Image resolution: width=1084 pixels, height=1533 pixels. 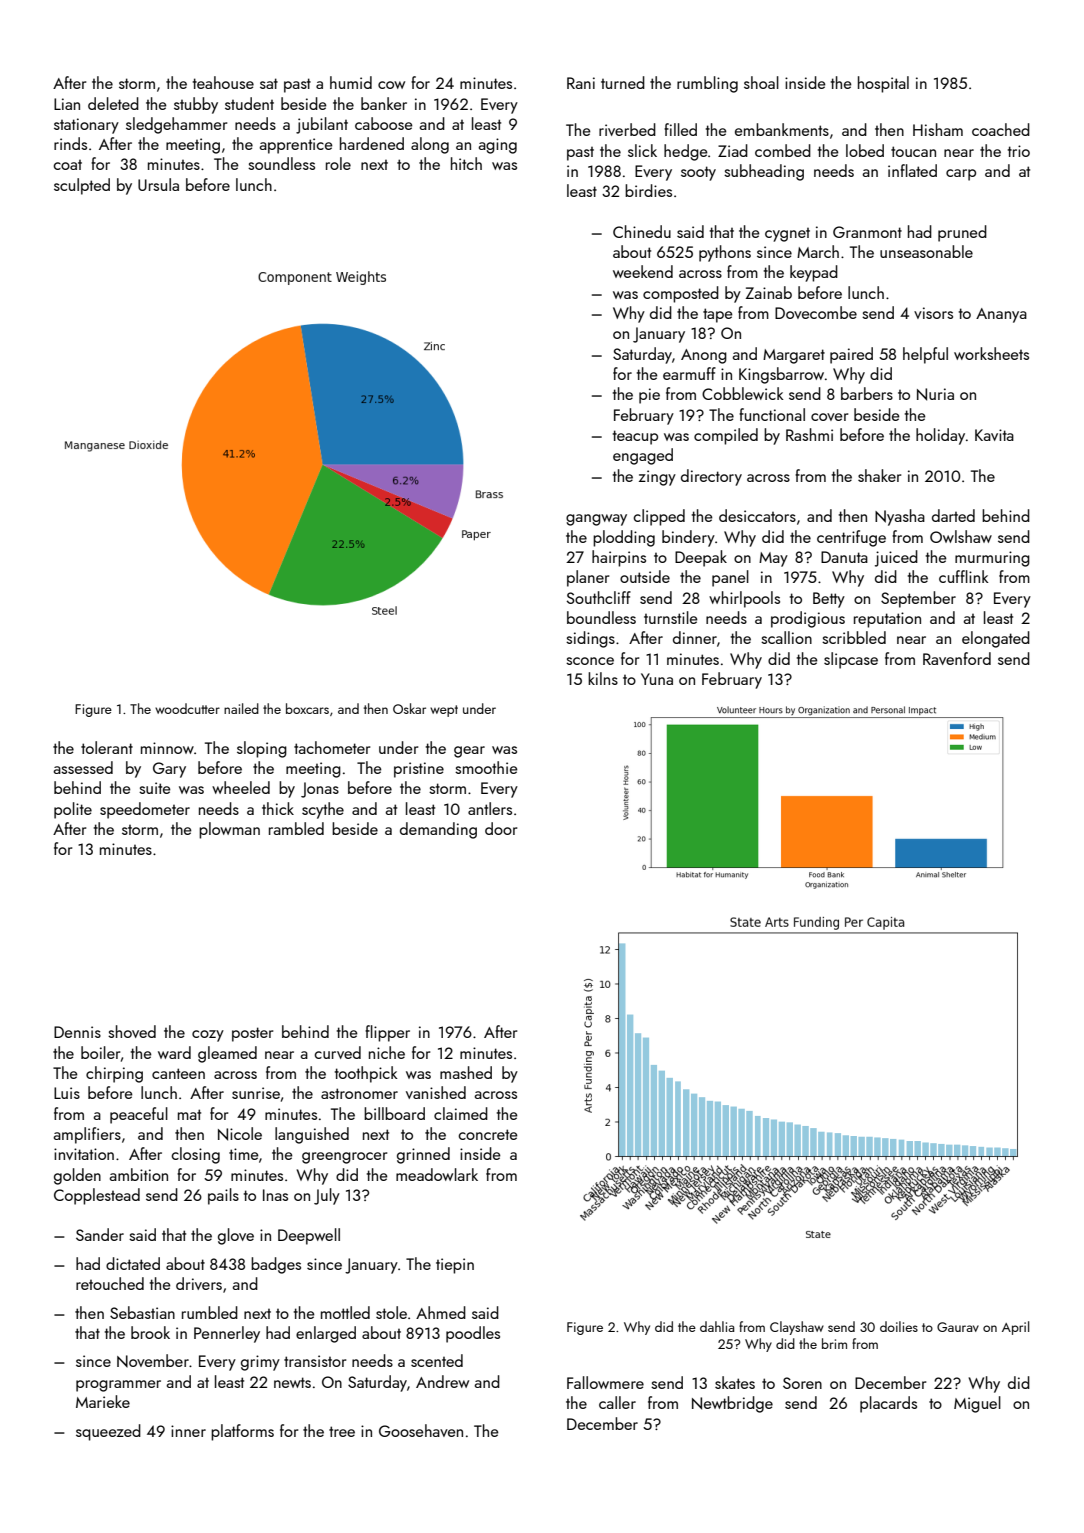 What do you see at coordinates (187, 708) in the image?
I see `woodcutter` at bounding box center [187, 708].
